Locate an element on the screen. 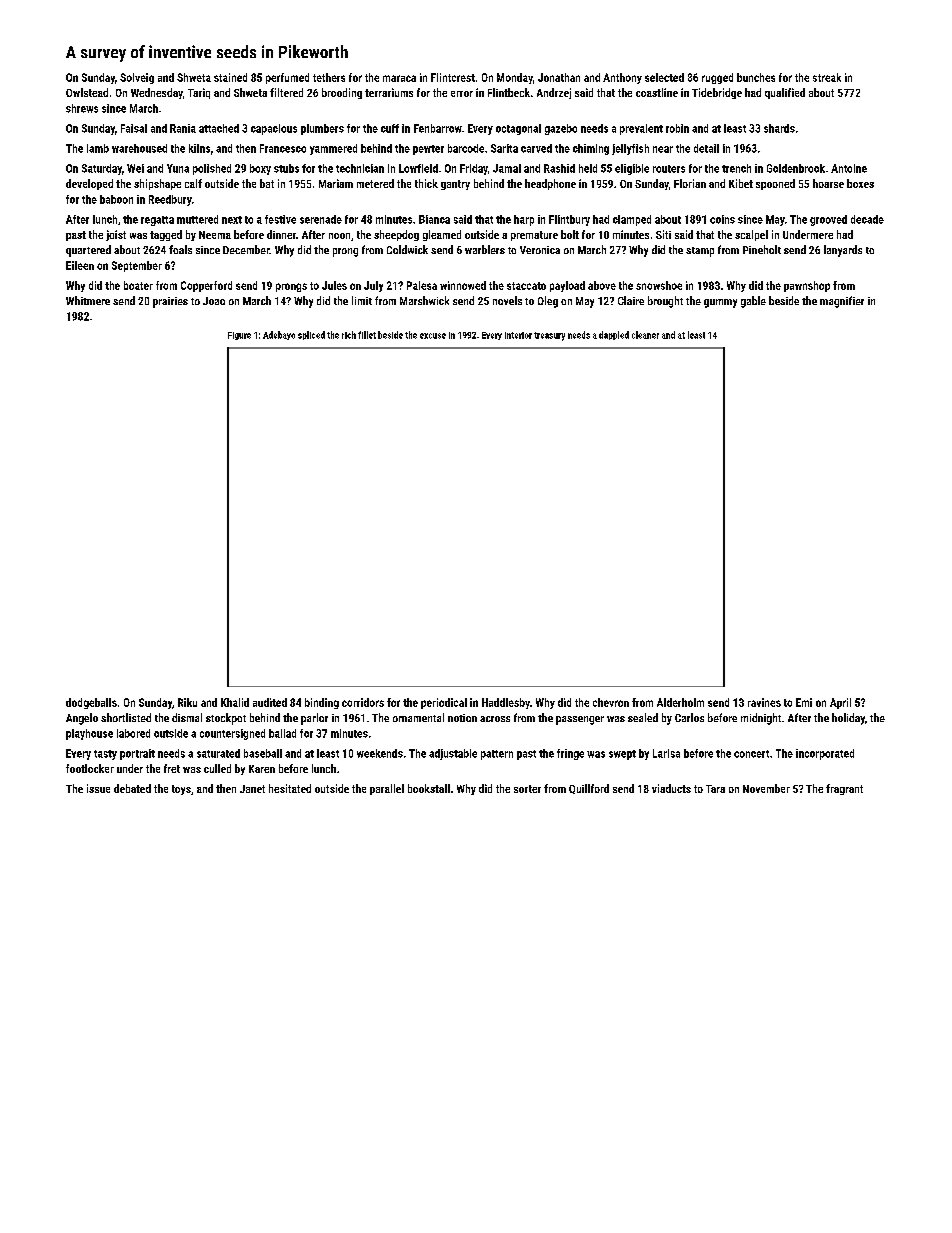 This screenshot has height=1233, width=952. cleaner is located at coordinates (645, 335).
